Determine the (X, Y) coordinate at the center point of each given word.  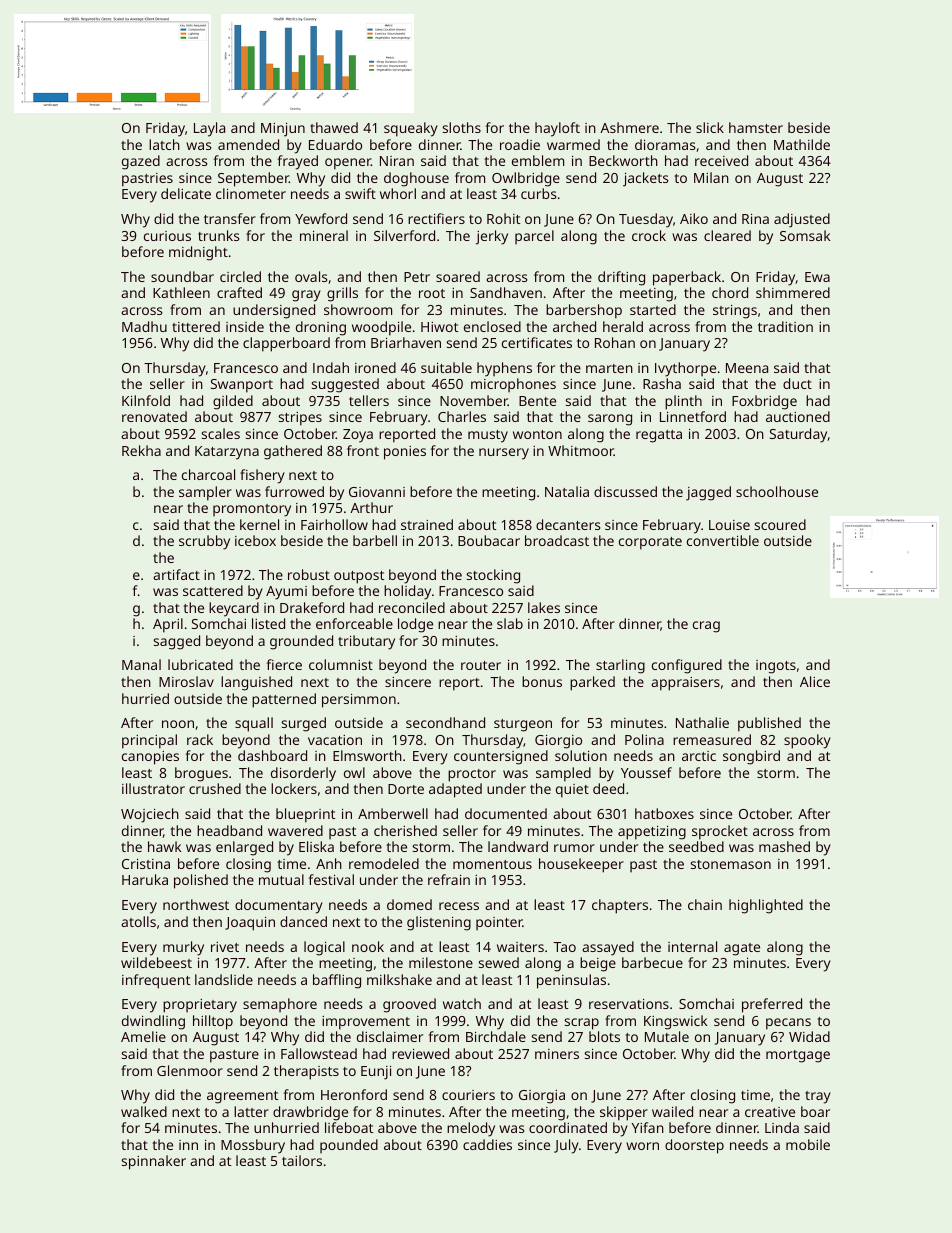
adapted (455, 790)
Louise (729, 525)
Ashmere (629, 127)
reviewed (420, 1053)
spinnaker (154, 1162)
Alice (815, 681)
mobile (808, 1144)
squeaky (411, 129)
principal (149, 741)
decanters (568, 524)
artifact (176, 574)
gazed (141, 162)
